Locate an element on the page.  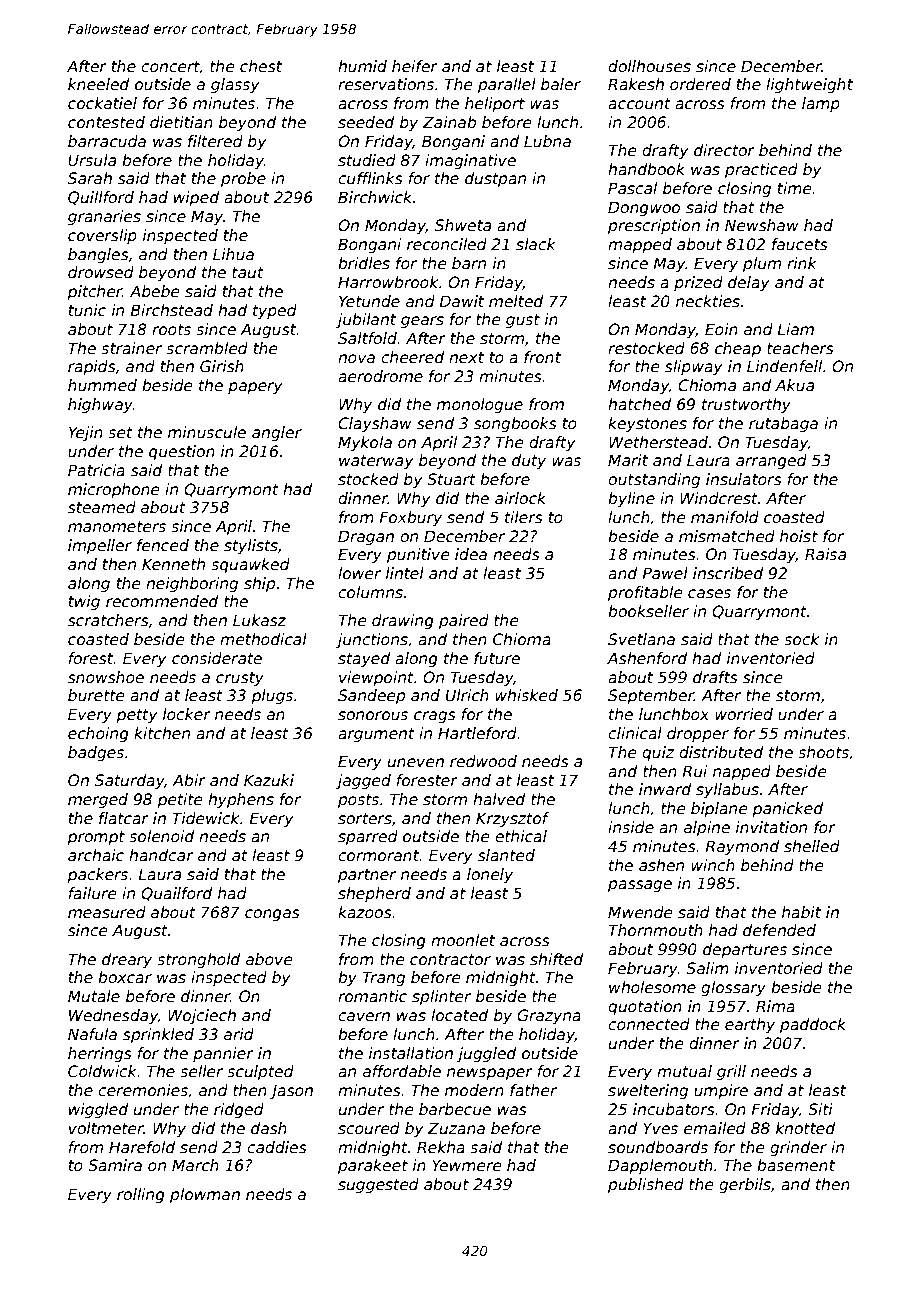
ridged is located at coordinates (239, 1110).
